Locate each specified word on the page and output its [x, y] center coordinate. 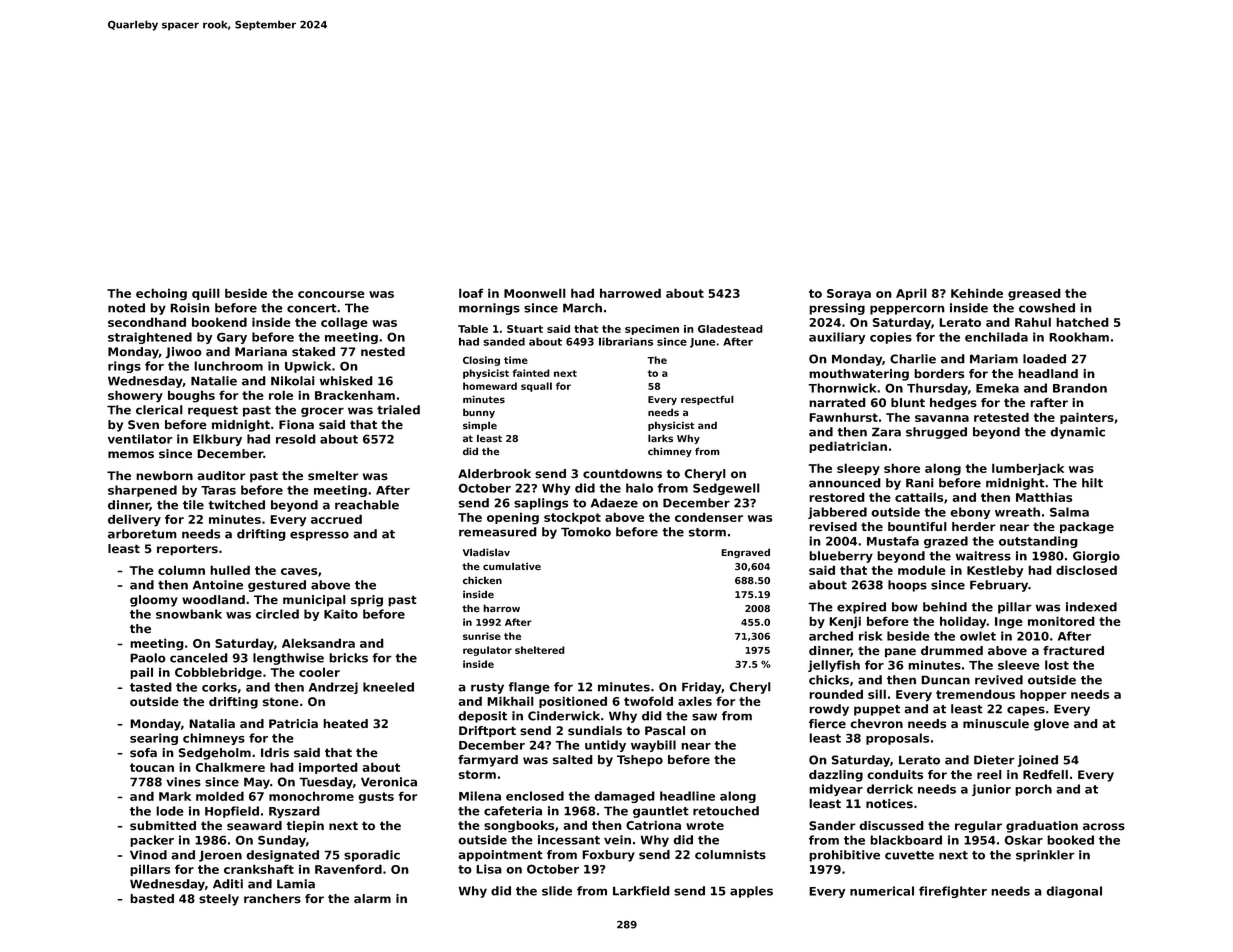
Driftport [487, 732]
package [1087, 528]
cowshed [1047, 308]
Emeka [997, 388]
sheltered [540, 650]
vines [183, 782]
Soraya [849, 295]
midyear [836, 790]
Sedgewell [726, 489]
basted [152, 899]
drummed [952, 651]
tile [193, 505]
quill [206, 294]
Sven [143, 425]
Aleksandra [318, 643]
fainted [531, 373]
